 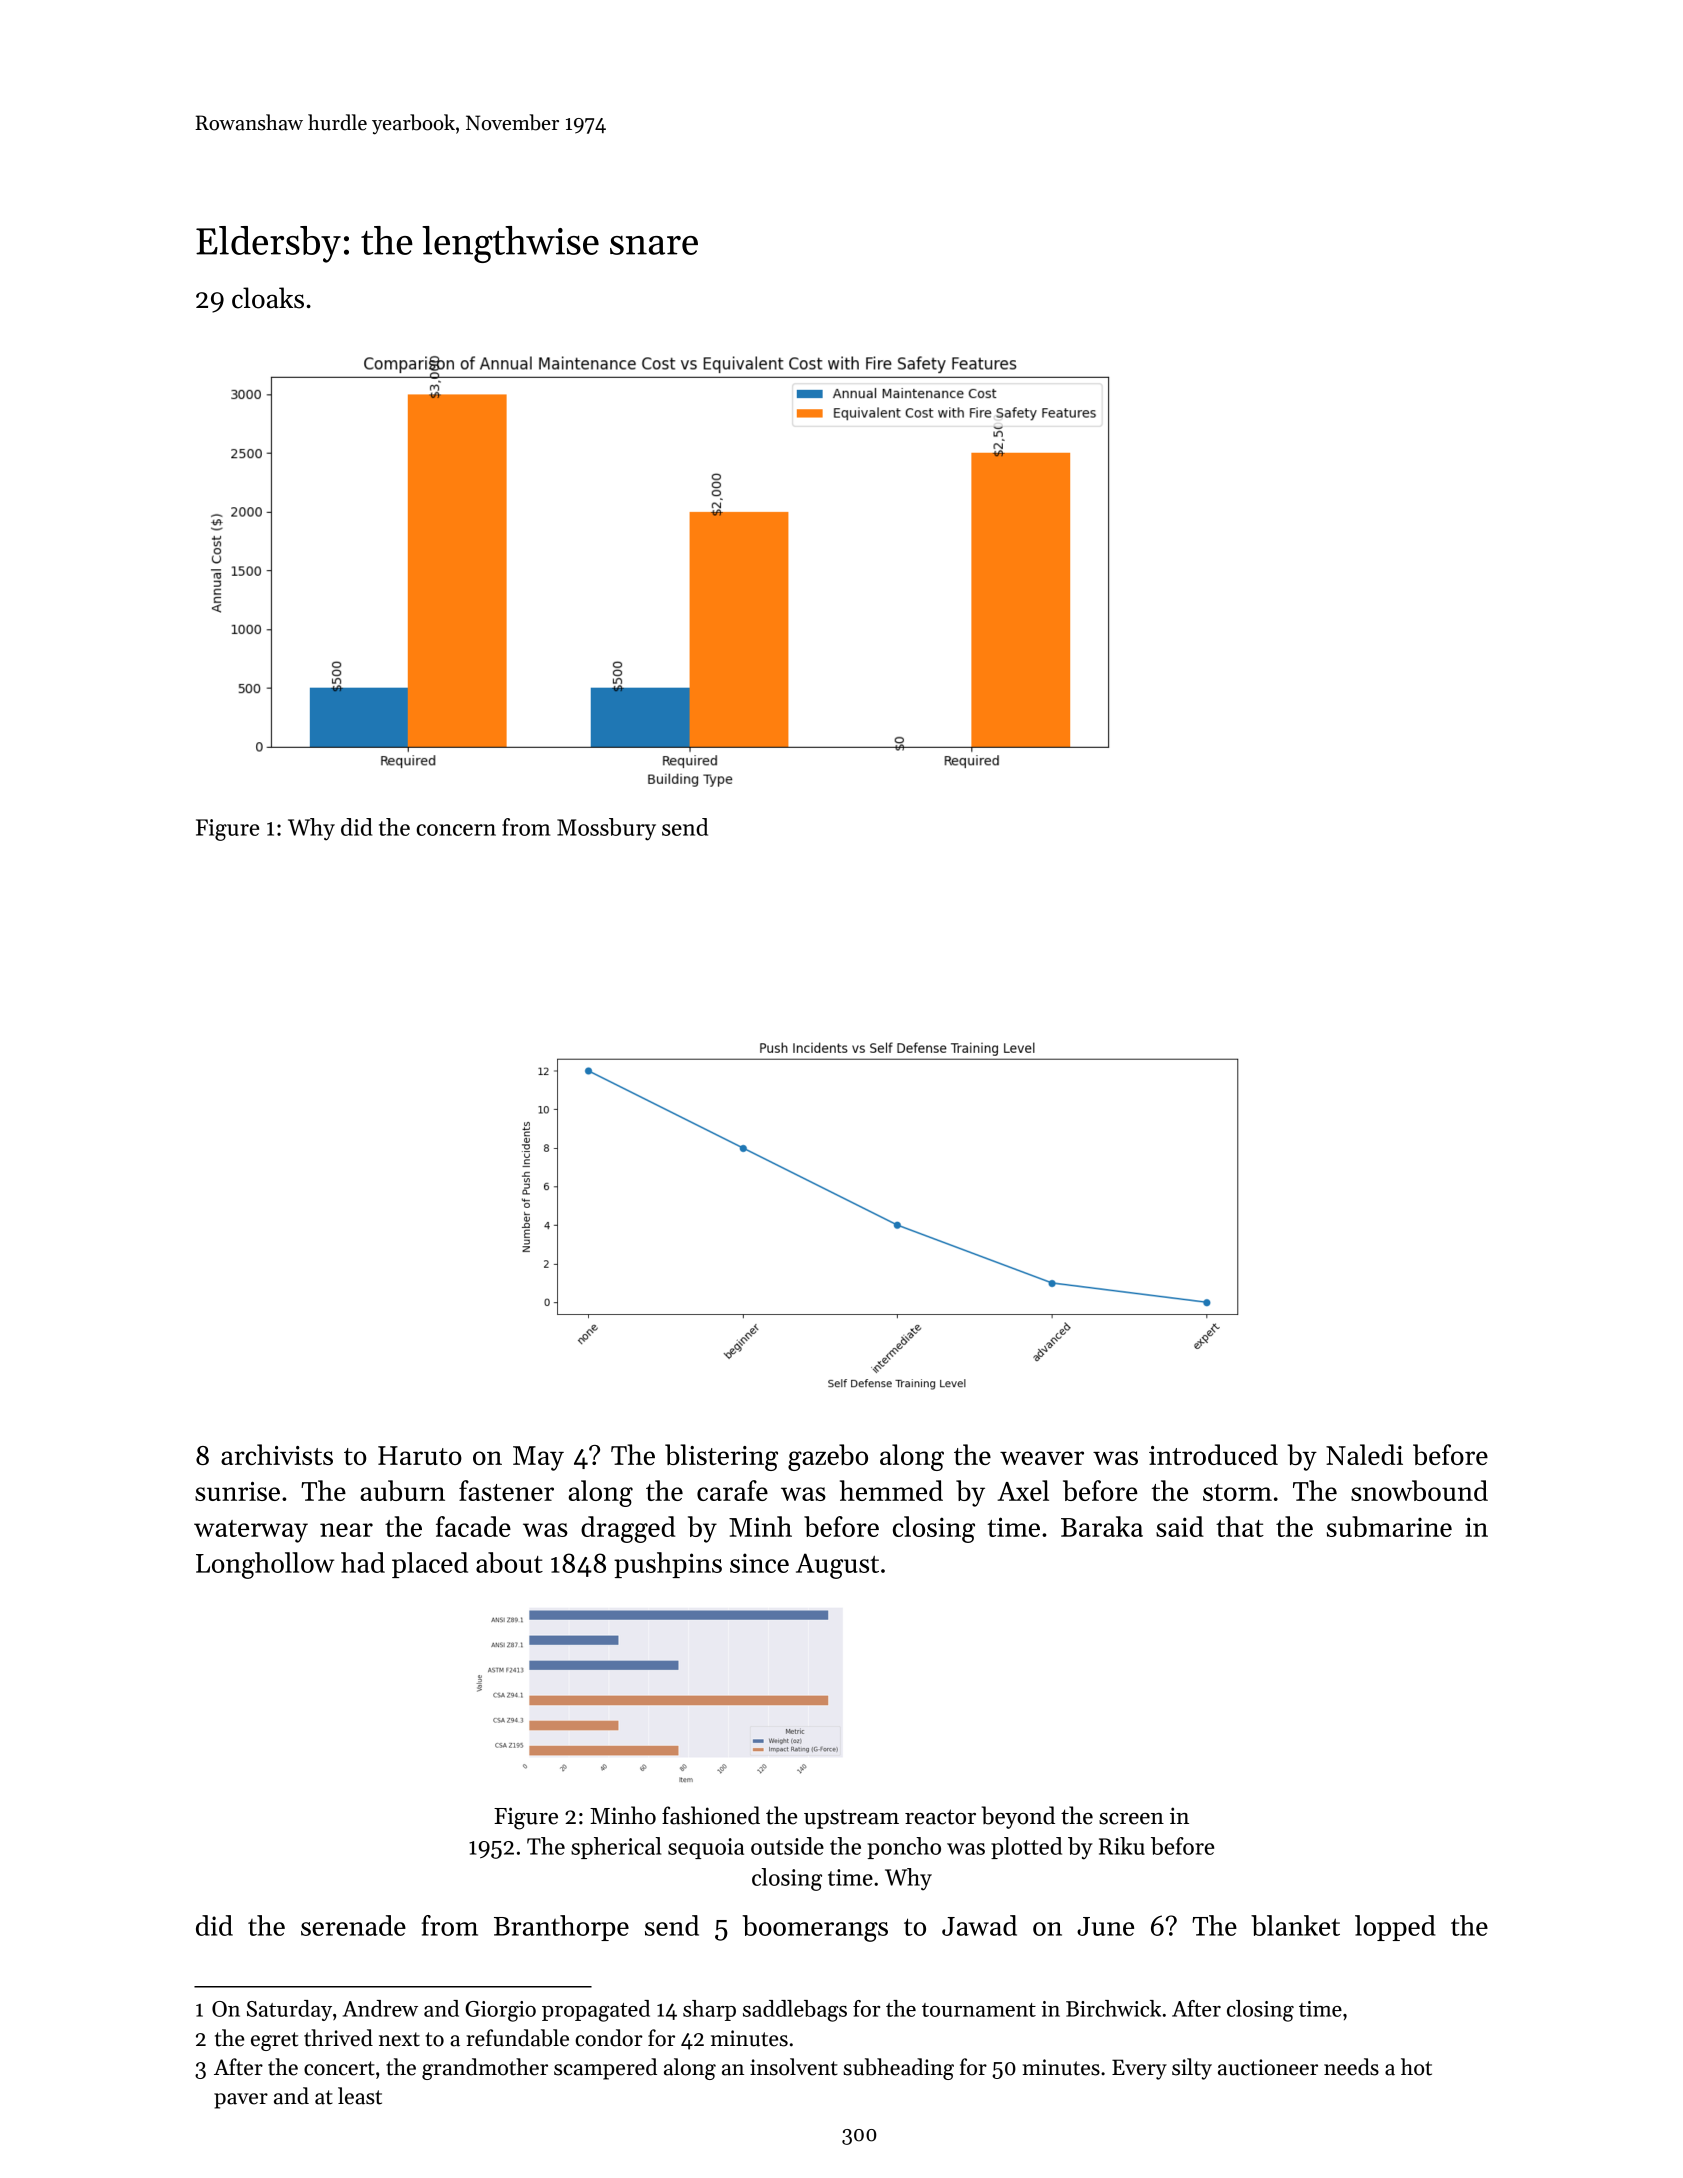 What do you see at coordinates (268, 298) in the page?
I see `cloaks` at bounding box center [268, 298].
